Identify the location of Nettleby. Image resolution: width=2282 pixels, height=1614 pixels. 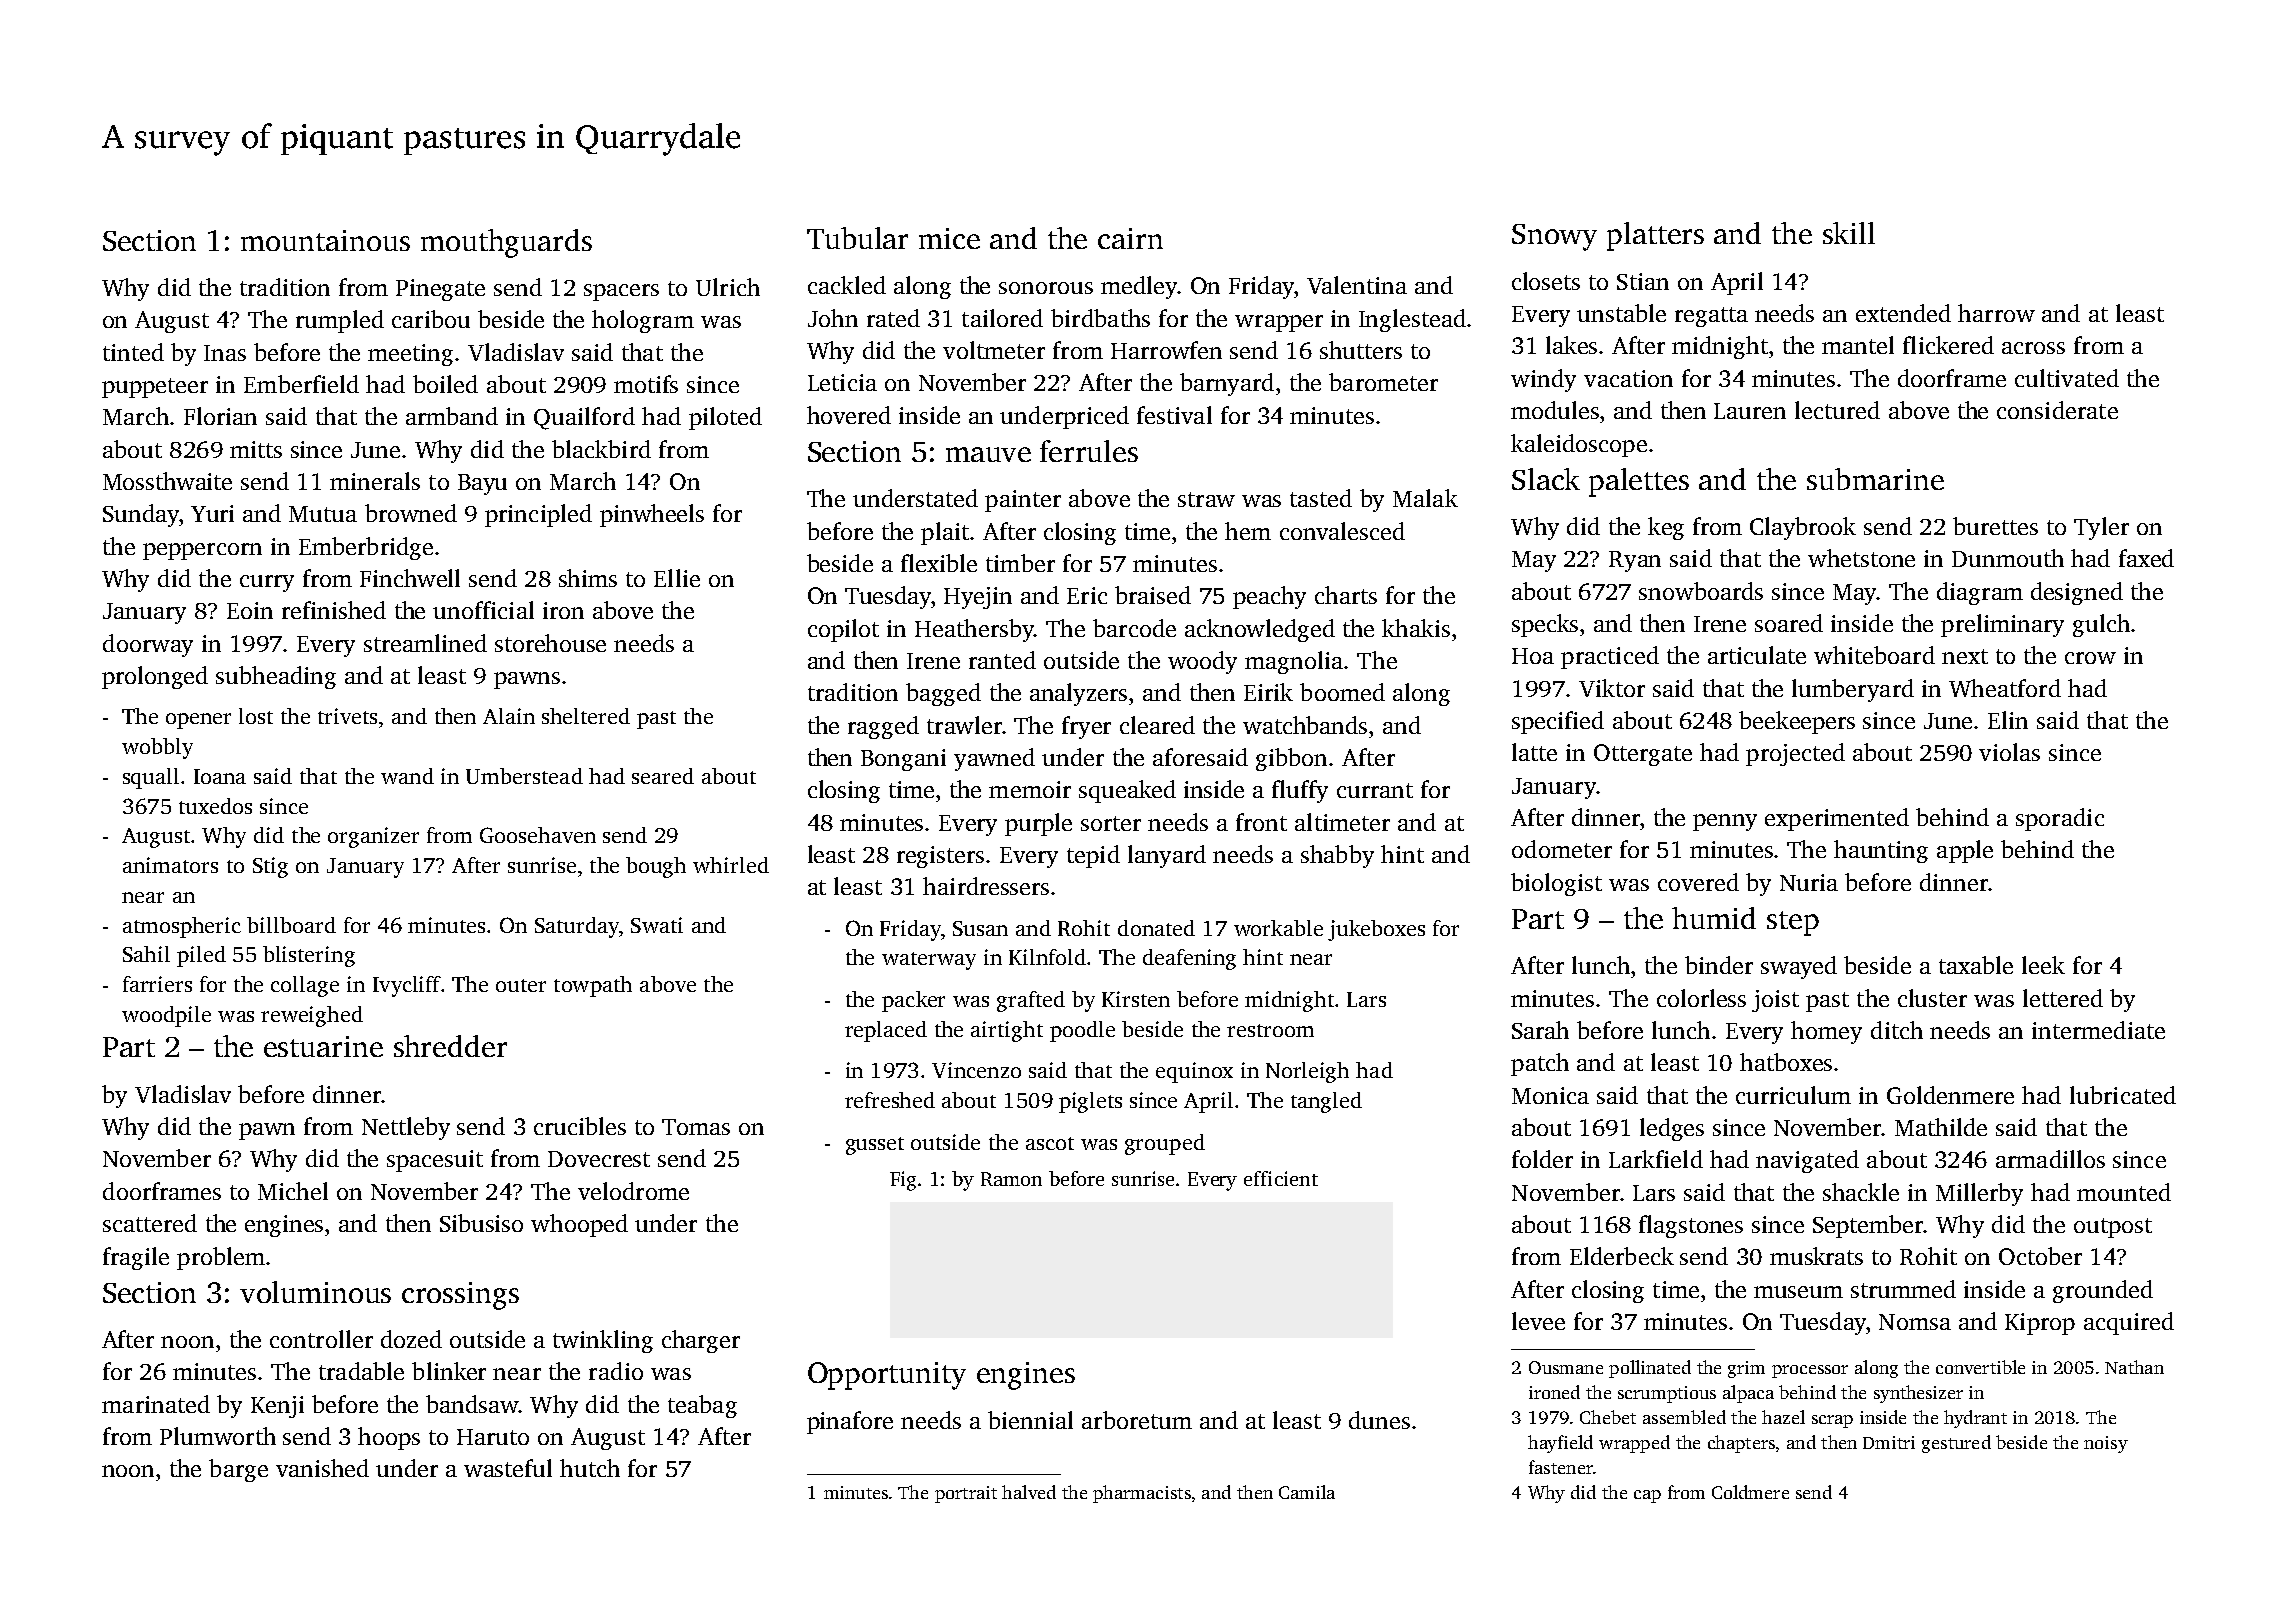
(406, 1128).
